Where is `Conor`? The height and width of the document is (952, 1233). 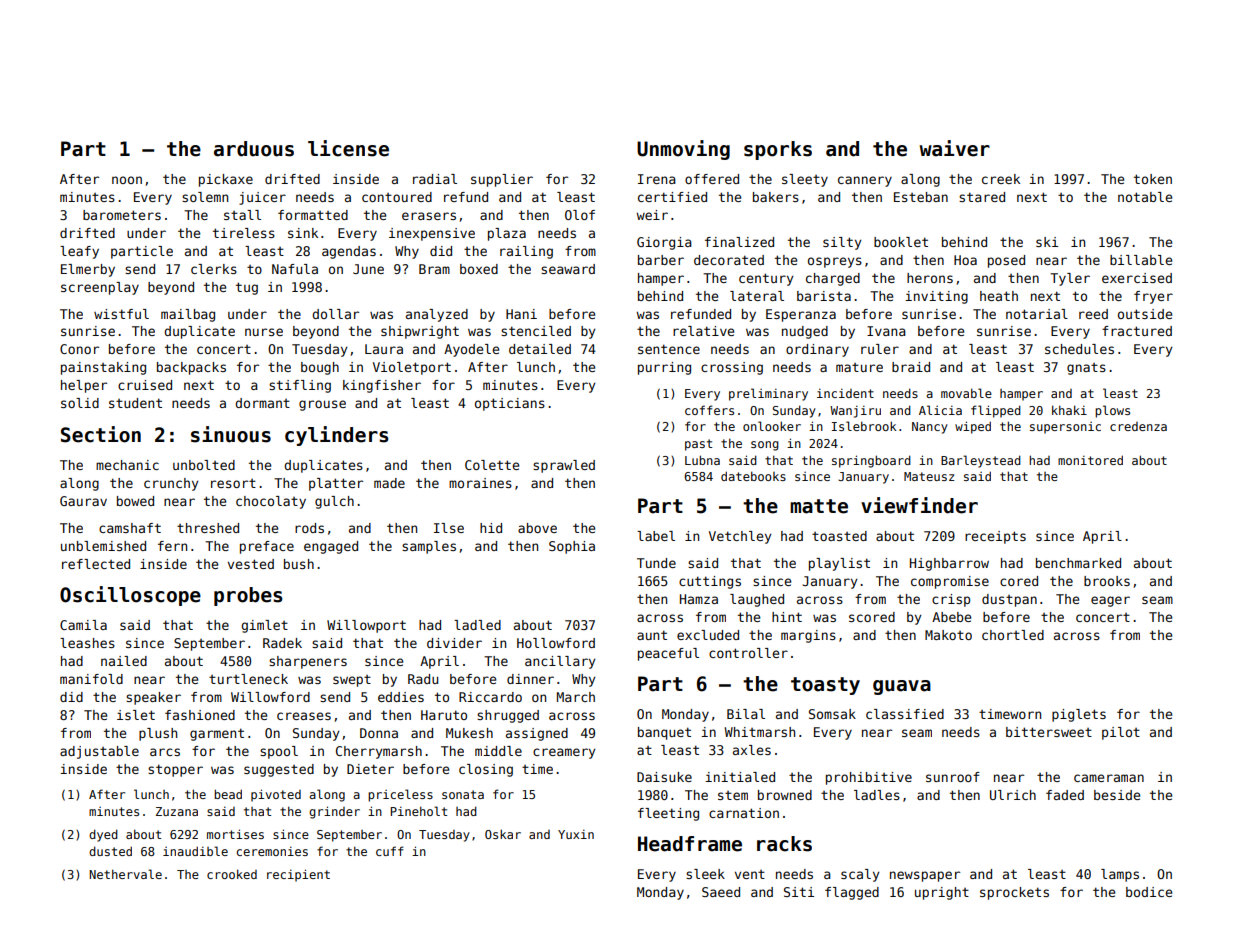
Conor is located at coordinates (79, 349).
